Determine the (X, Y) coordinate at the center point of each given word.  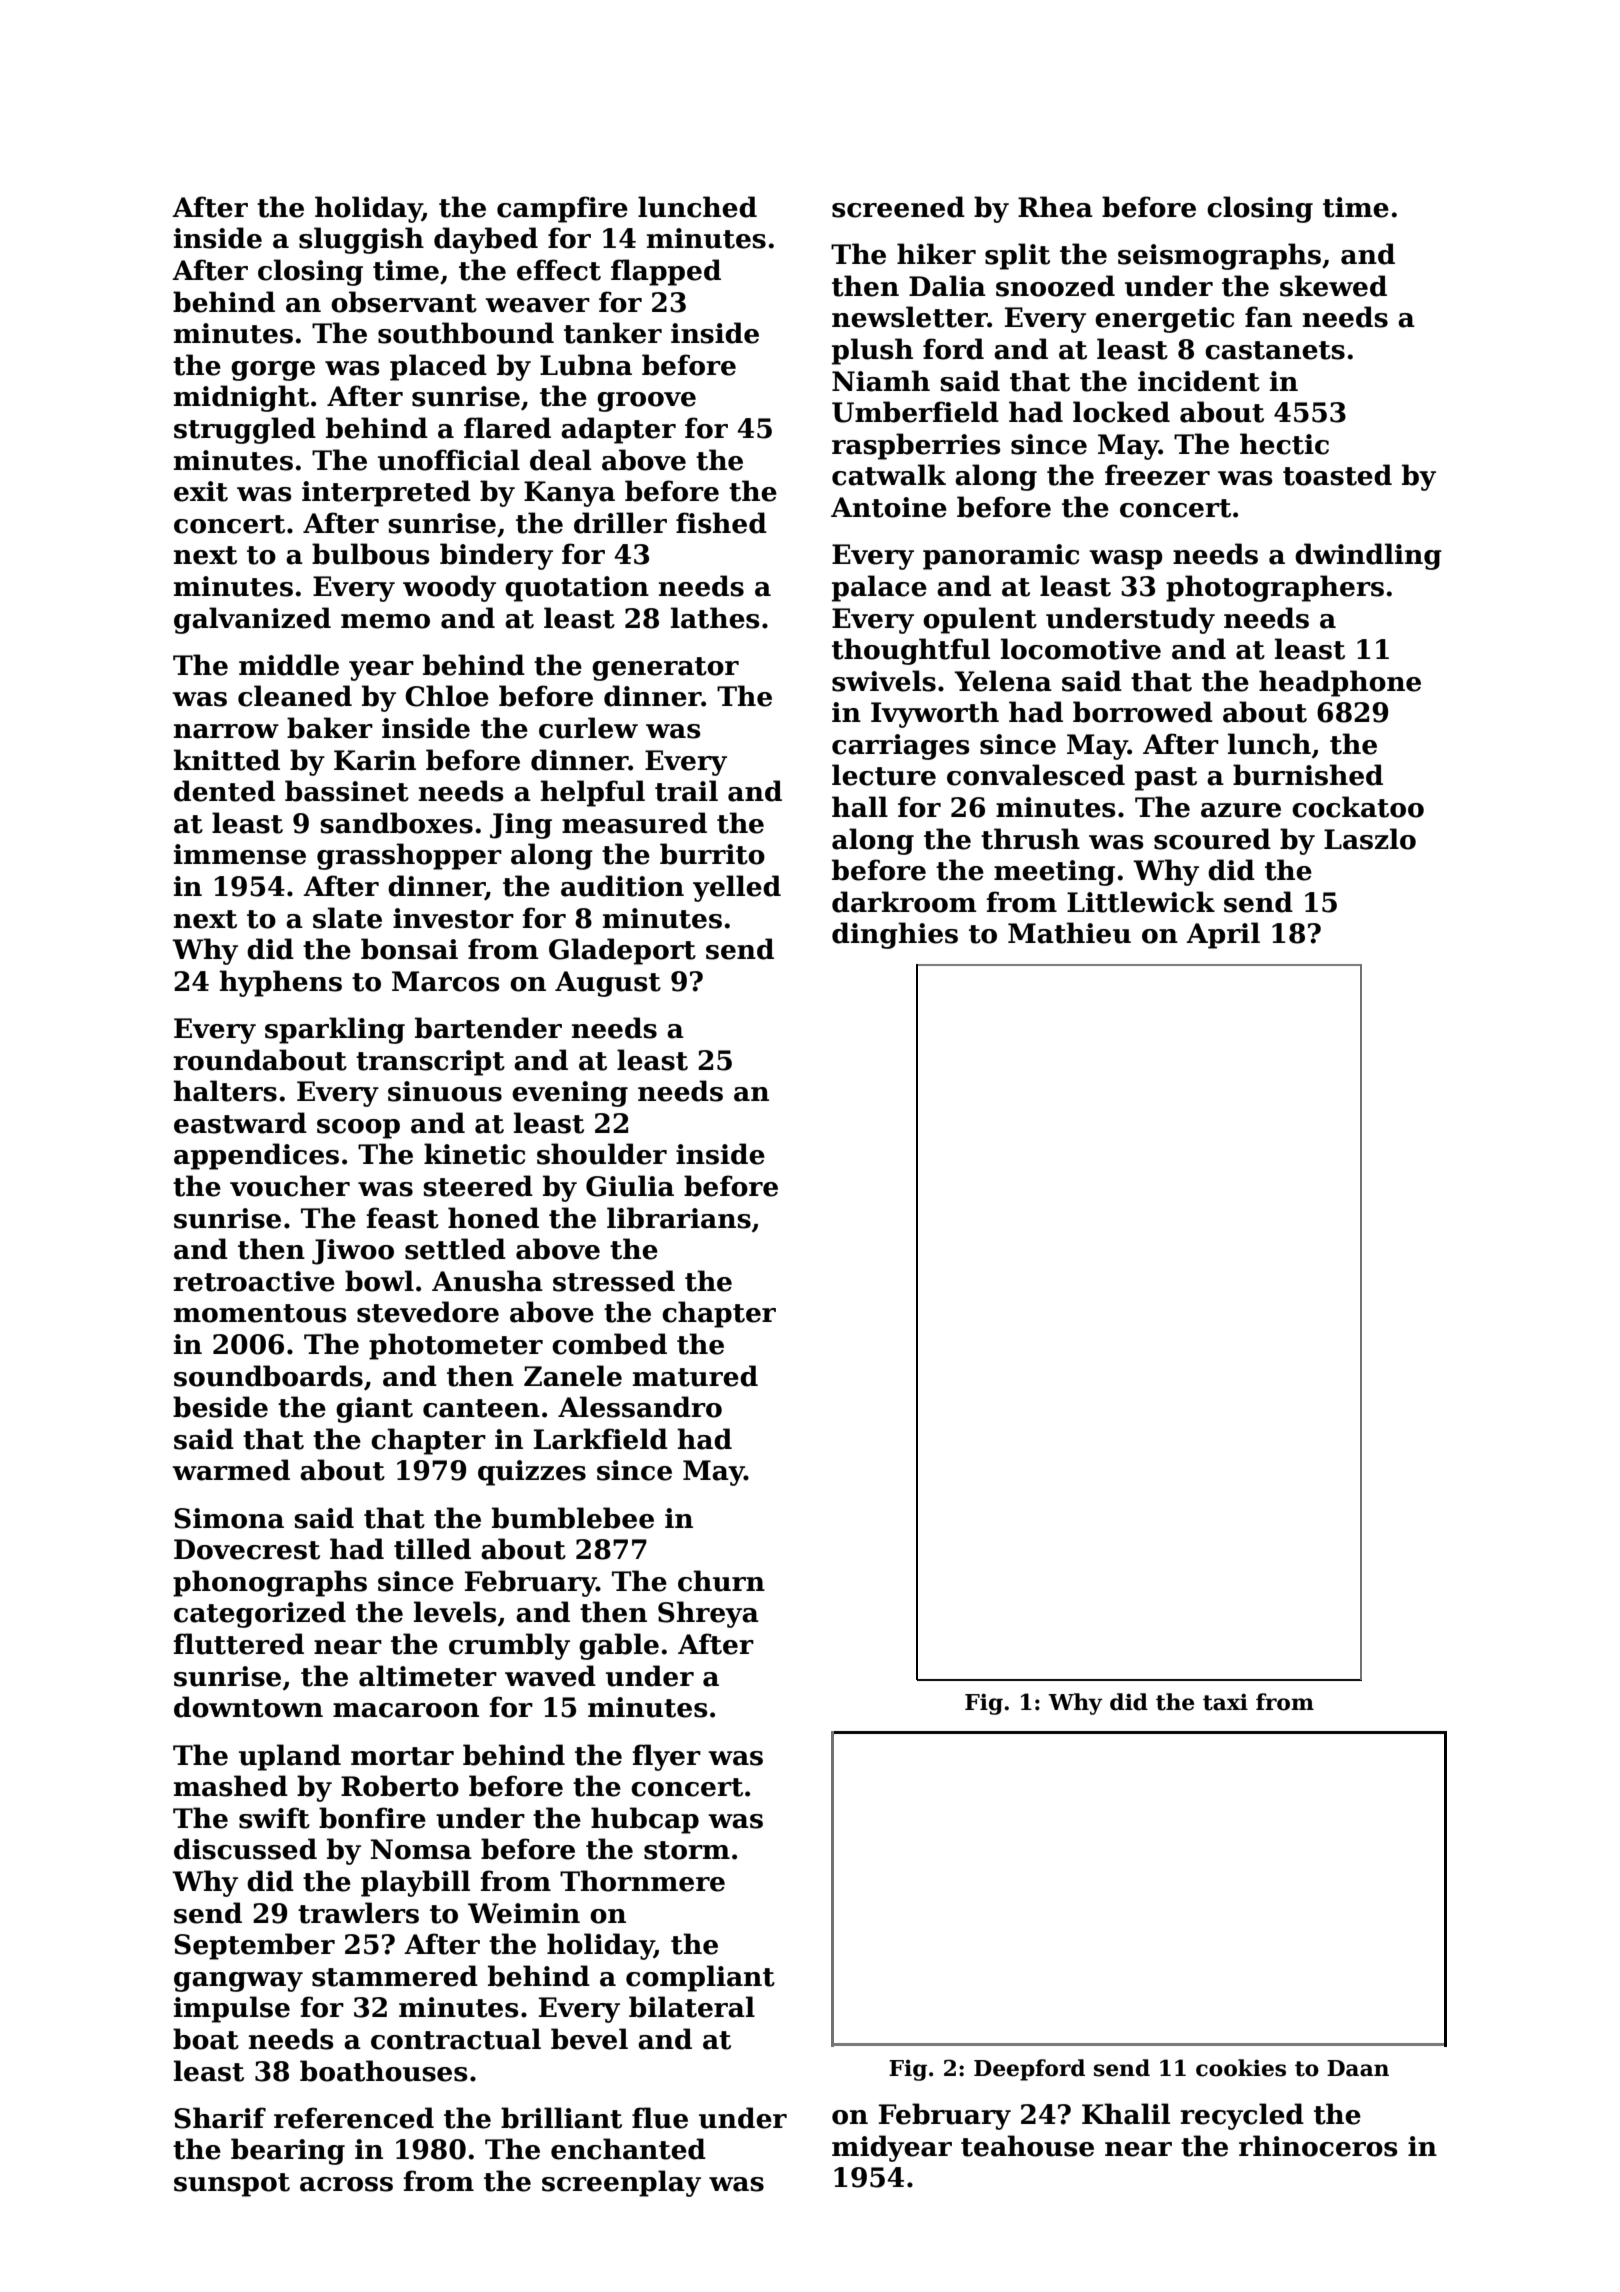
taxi (1225, 1702)
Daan (1358, 2068)
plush (872, 351)
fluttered (238, 1644)
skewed (1333, 286)
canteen (481, 1408)
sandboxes (396, 823)
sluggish (361, 240)
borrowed (1143, 712)
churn (721, 1581)
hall (860, 807)
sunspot (232, 2185)
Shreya (708, 1614)
